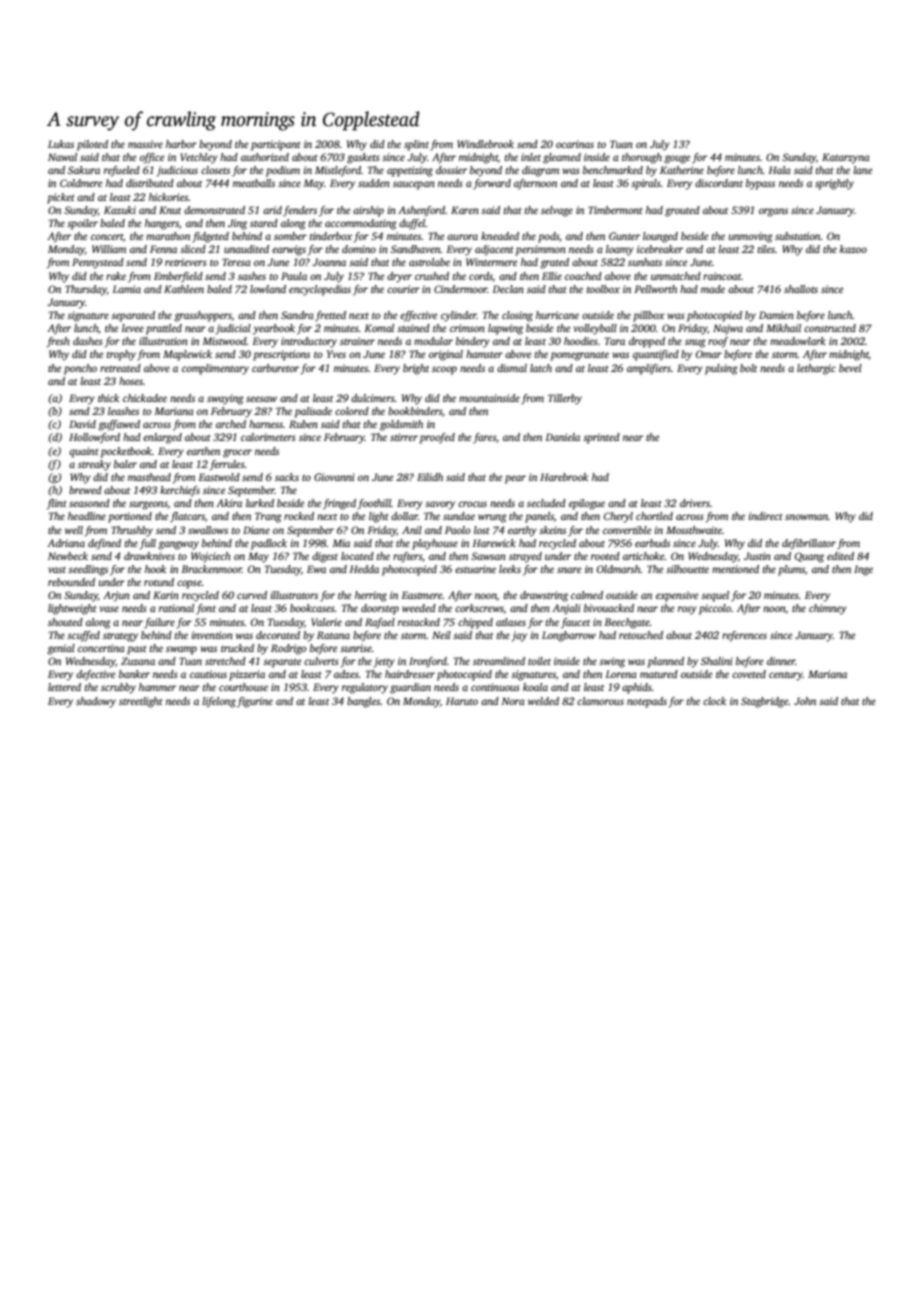  I want to click on located, so click(357, 556).
